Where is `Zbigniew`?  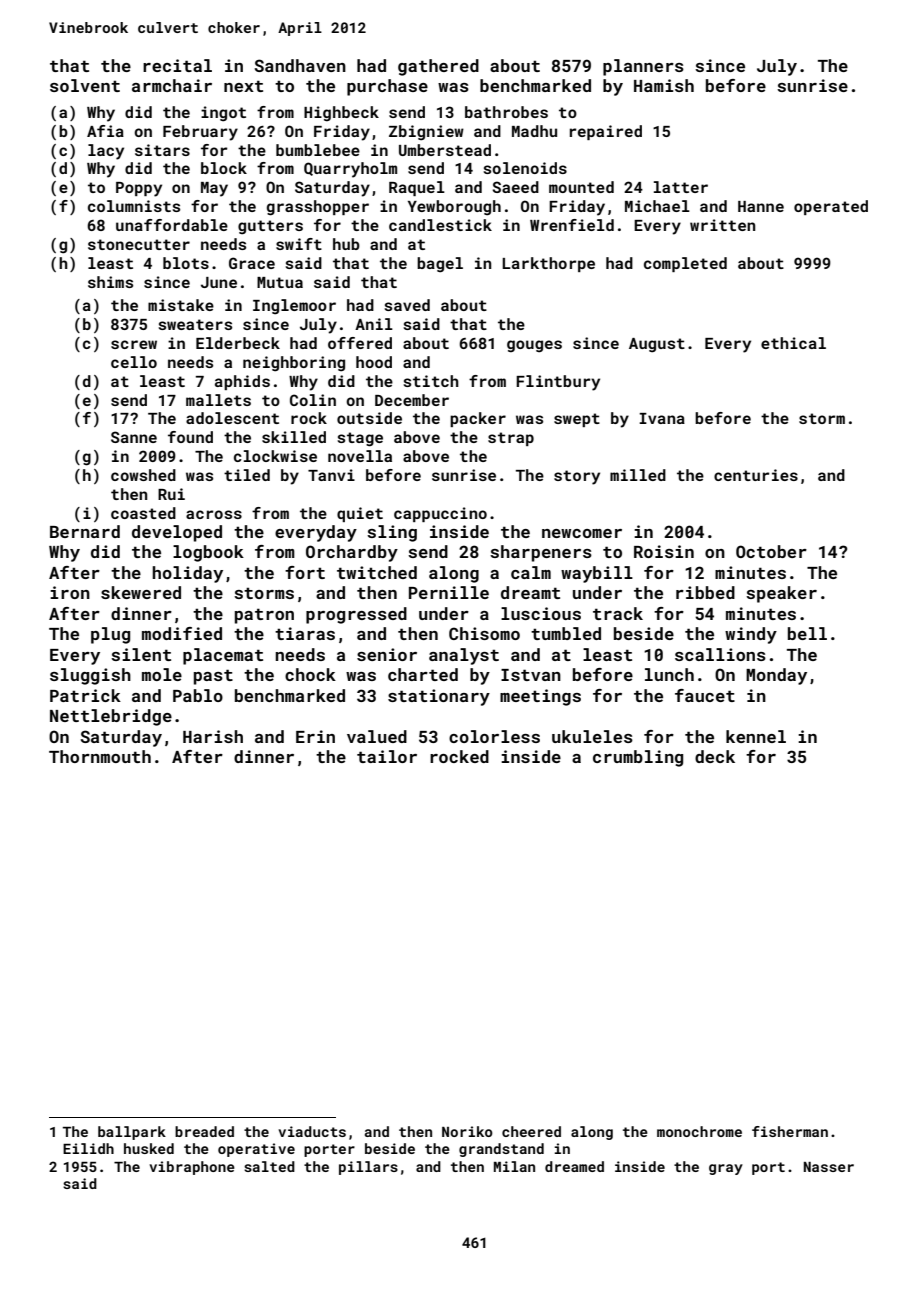
Zbigniew is located at coordinates (426, 133).
